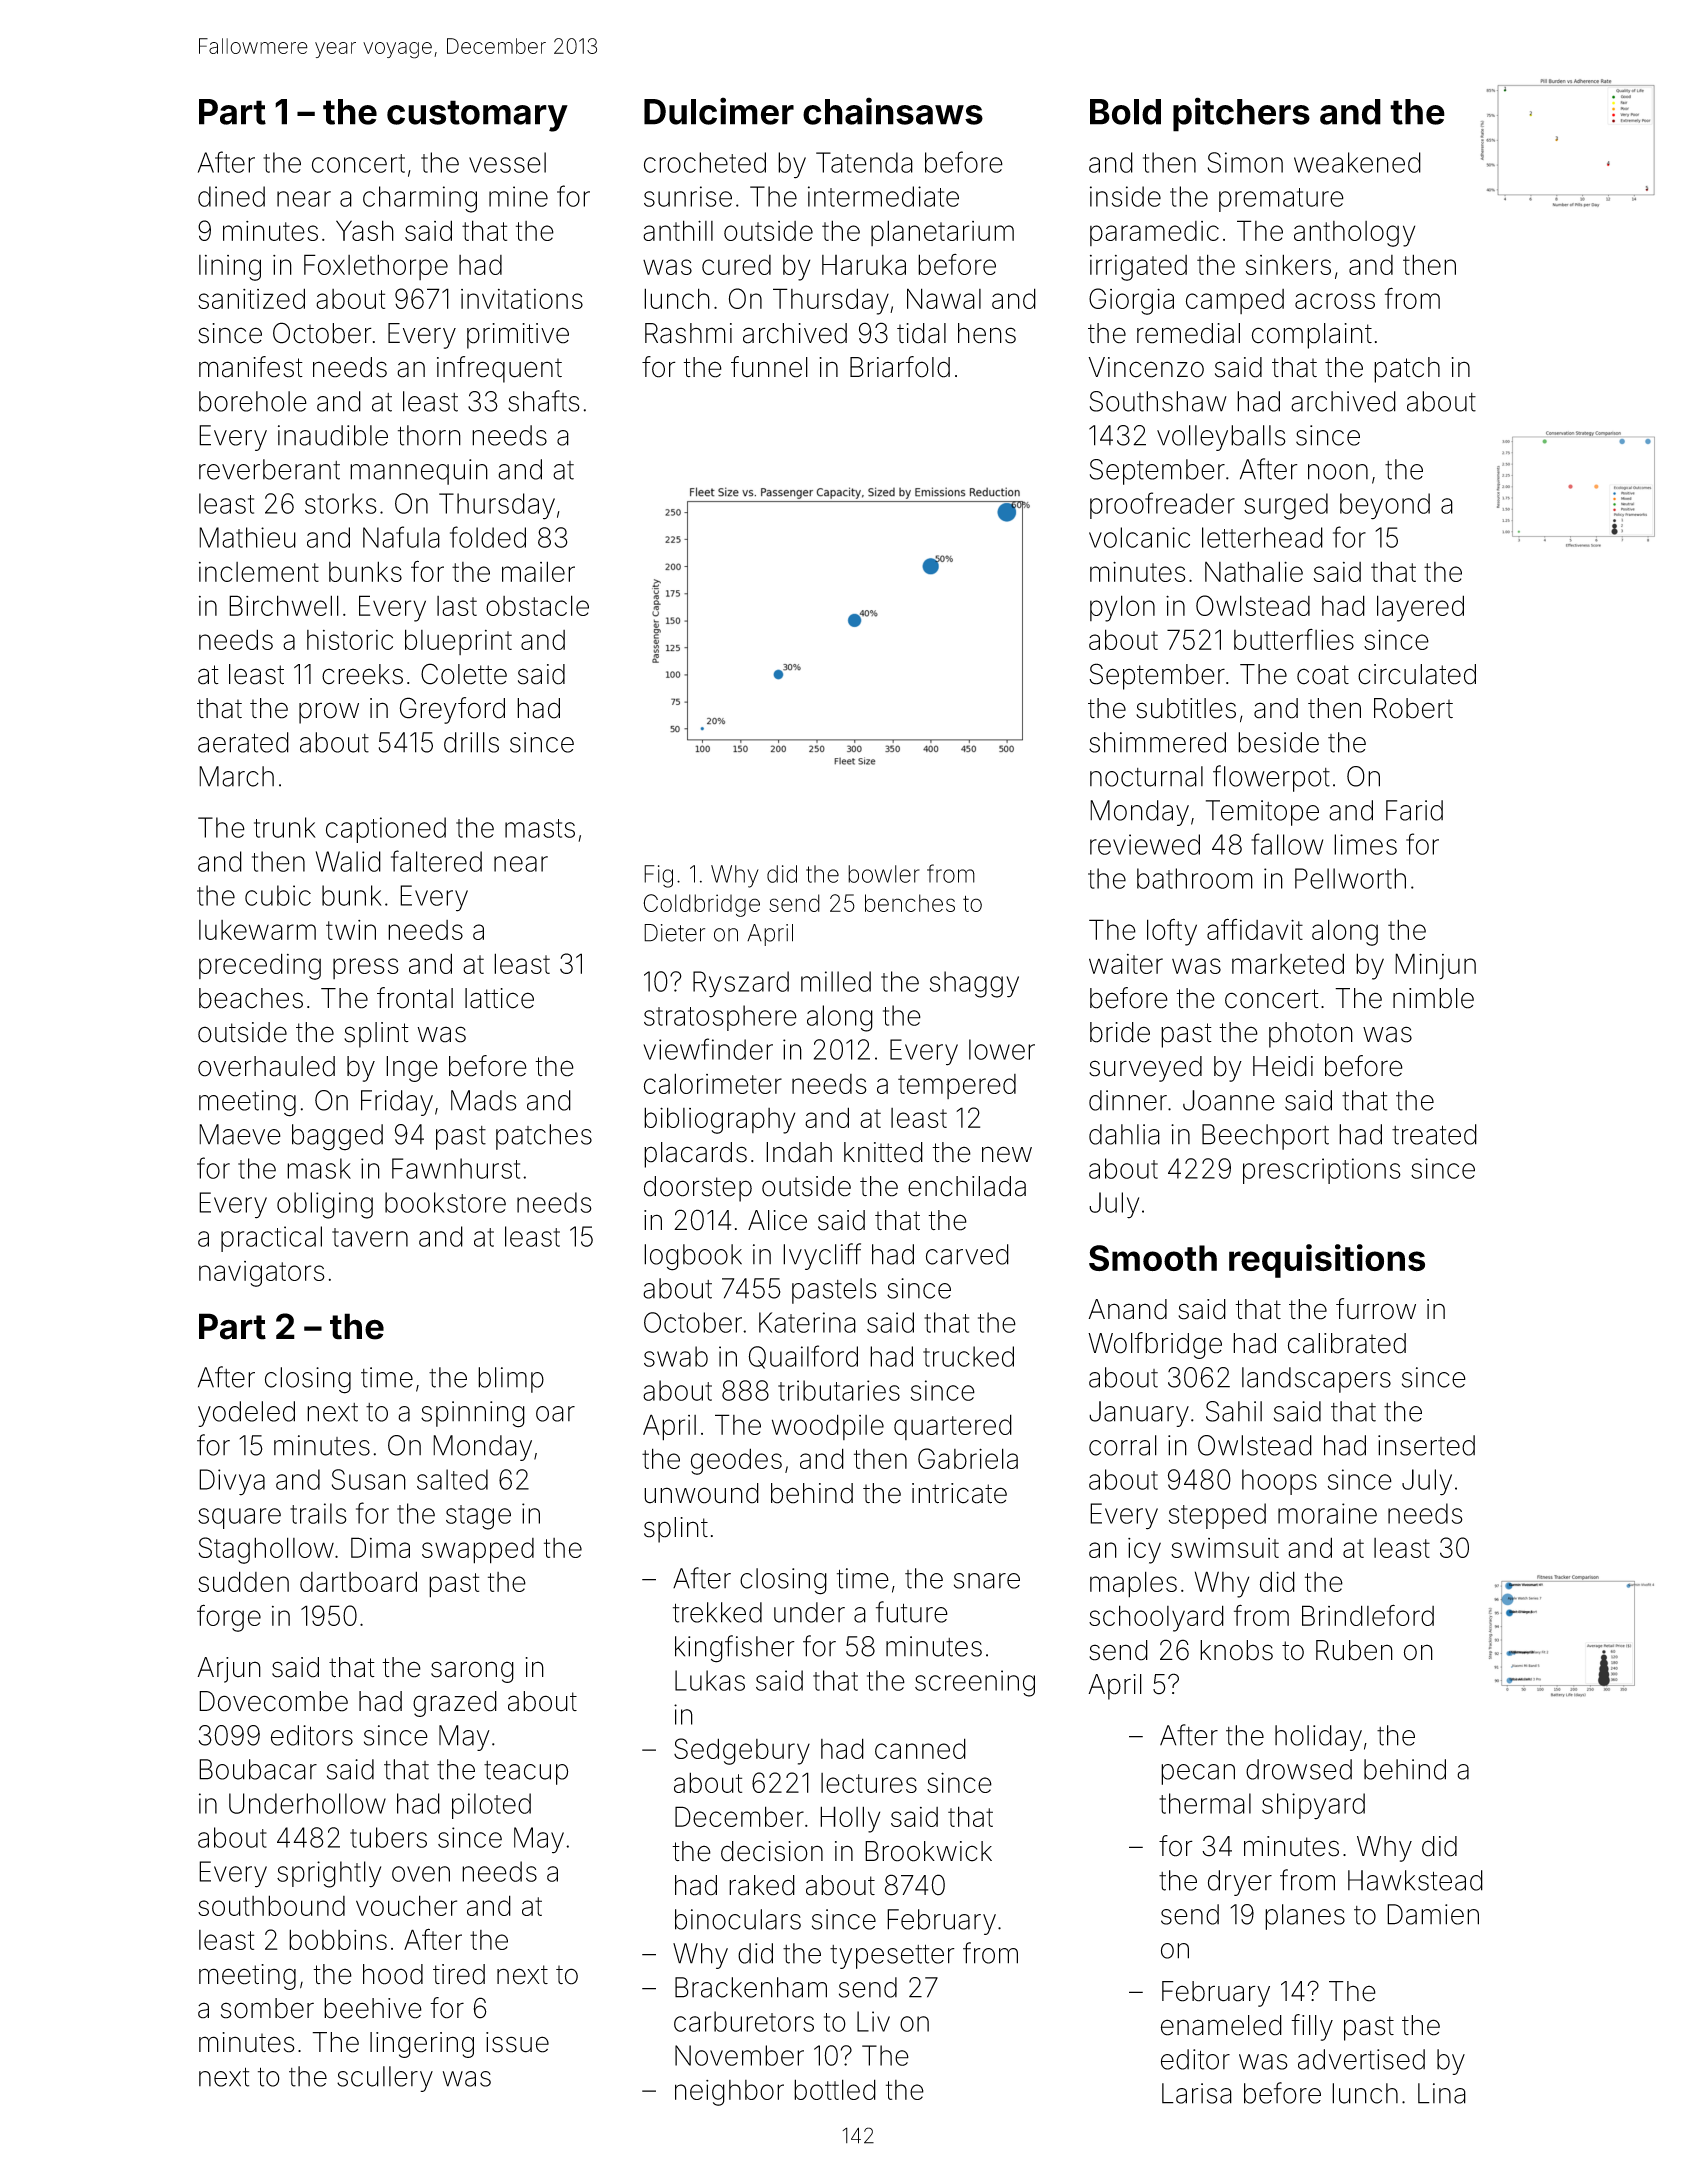 Image resolution: width=1683 pixels, height=2178 pixels. I want to click on volcanic, so click(1139, 537).
